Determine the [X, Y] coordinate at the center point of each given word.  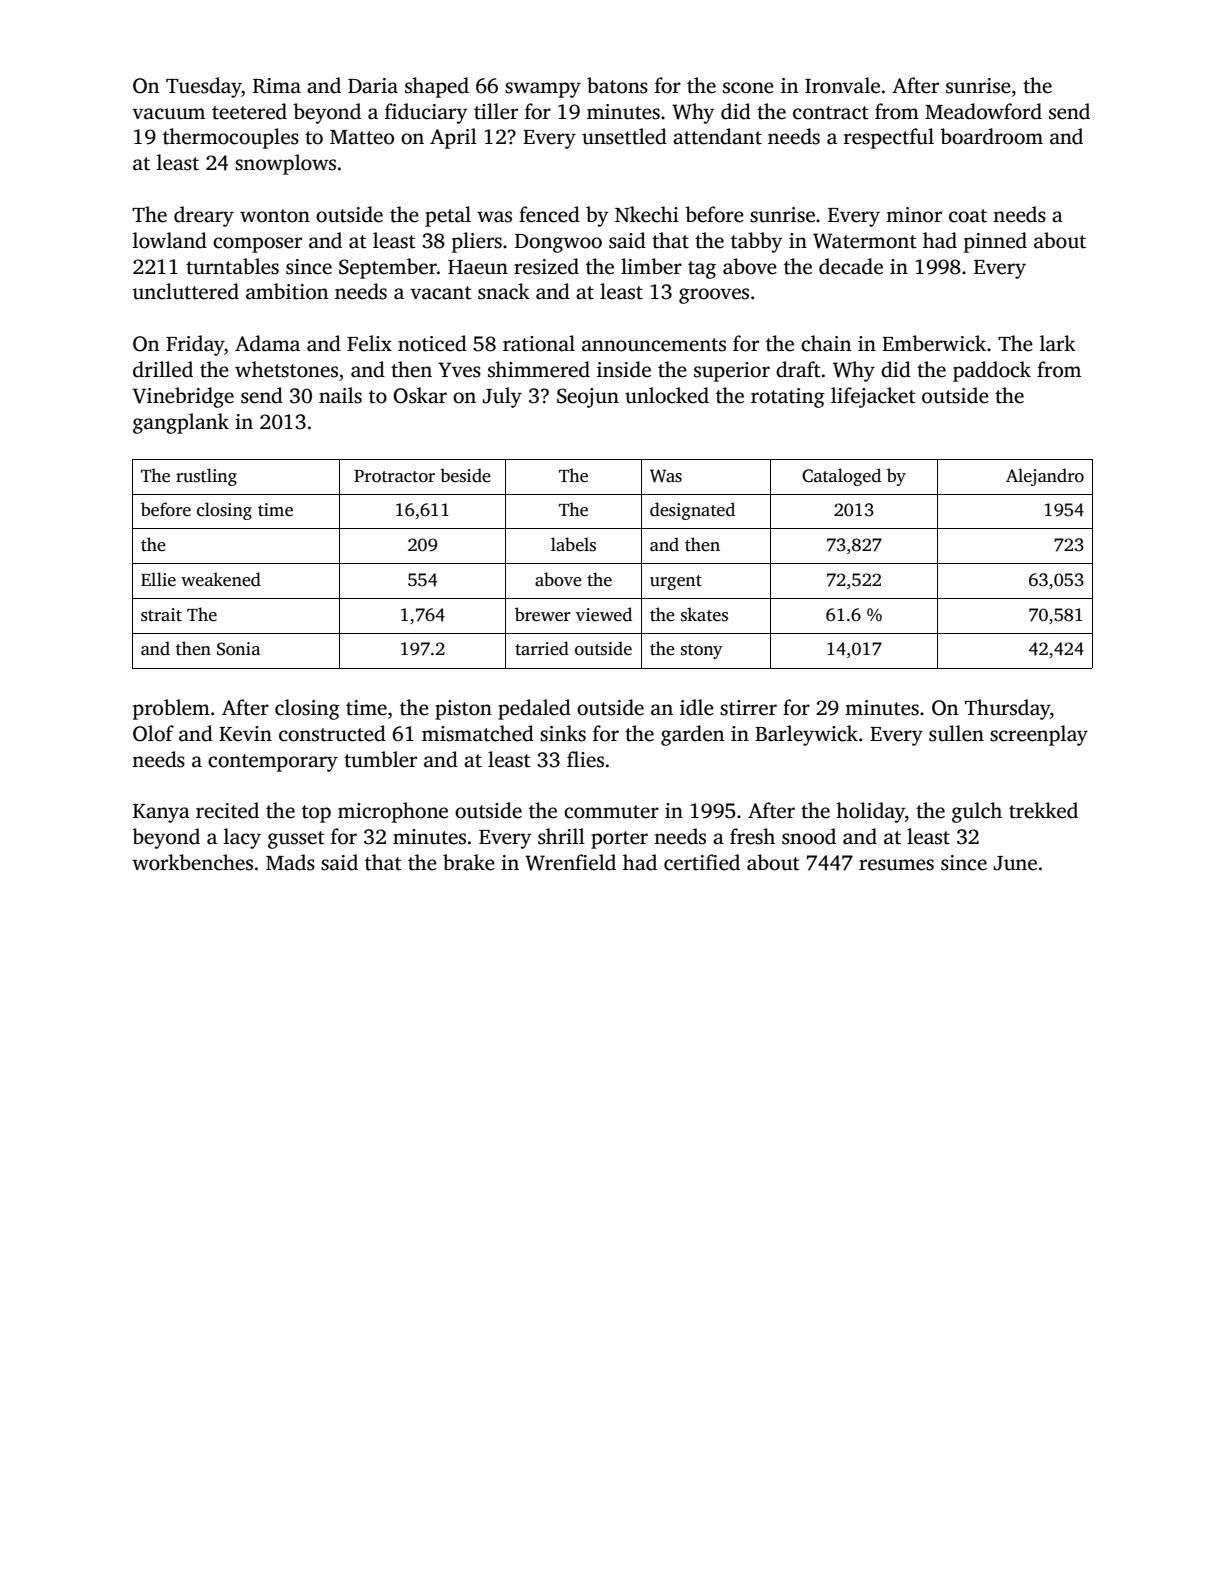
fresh [752, 836]
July [502, 397]
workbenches [192, 862]
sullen [956, 733]
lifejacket [873, 397]
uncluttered [186, 291]
